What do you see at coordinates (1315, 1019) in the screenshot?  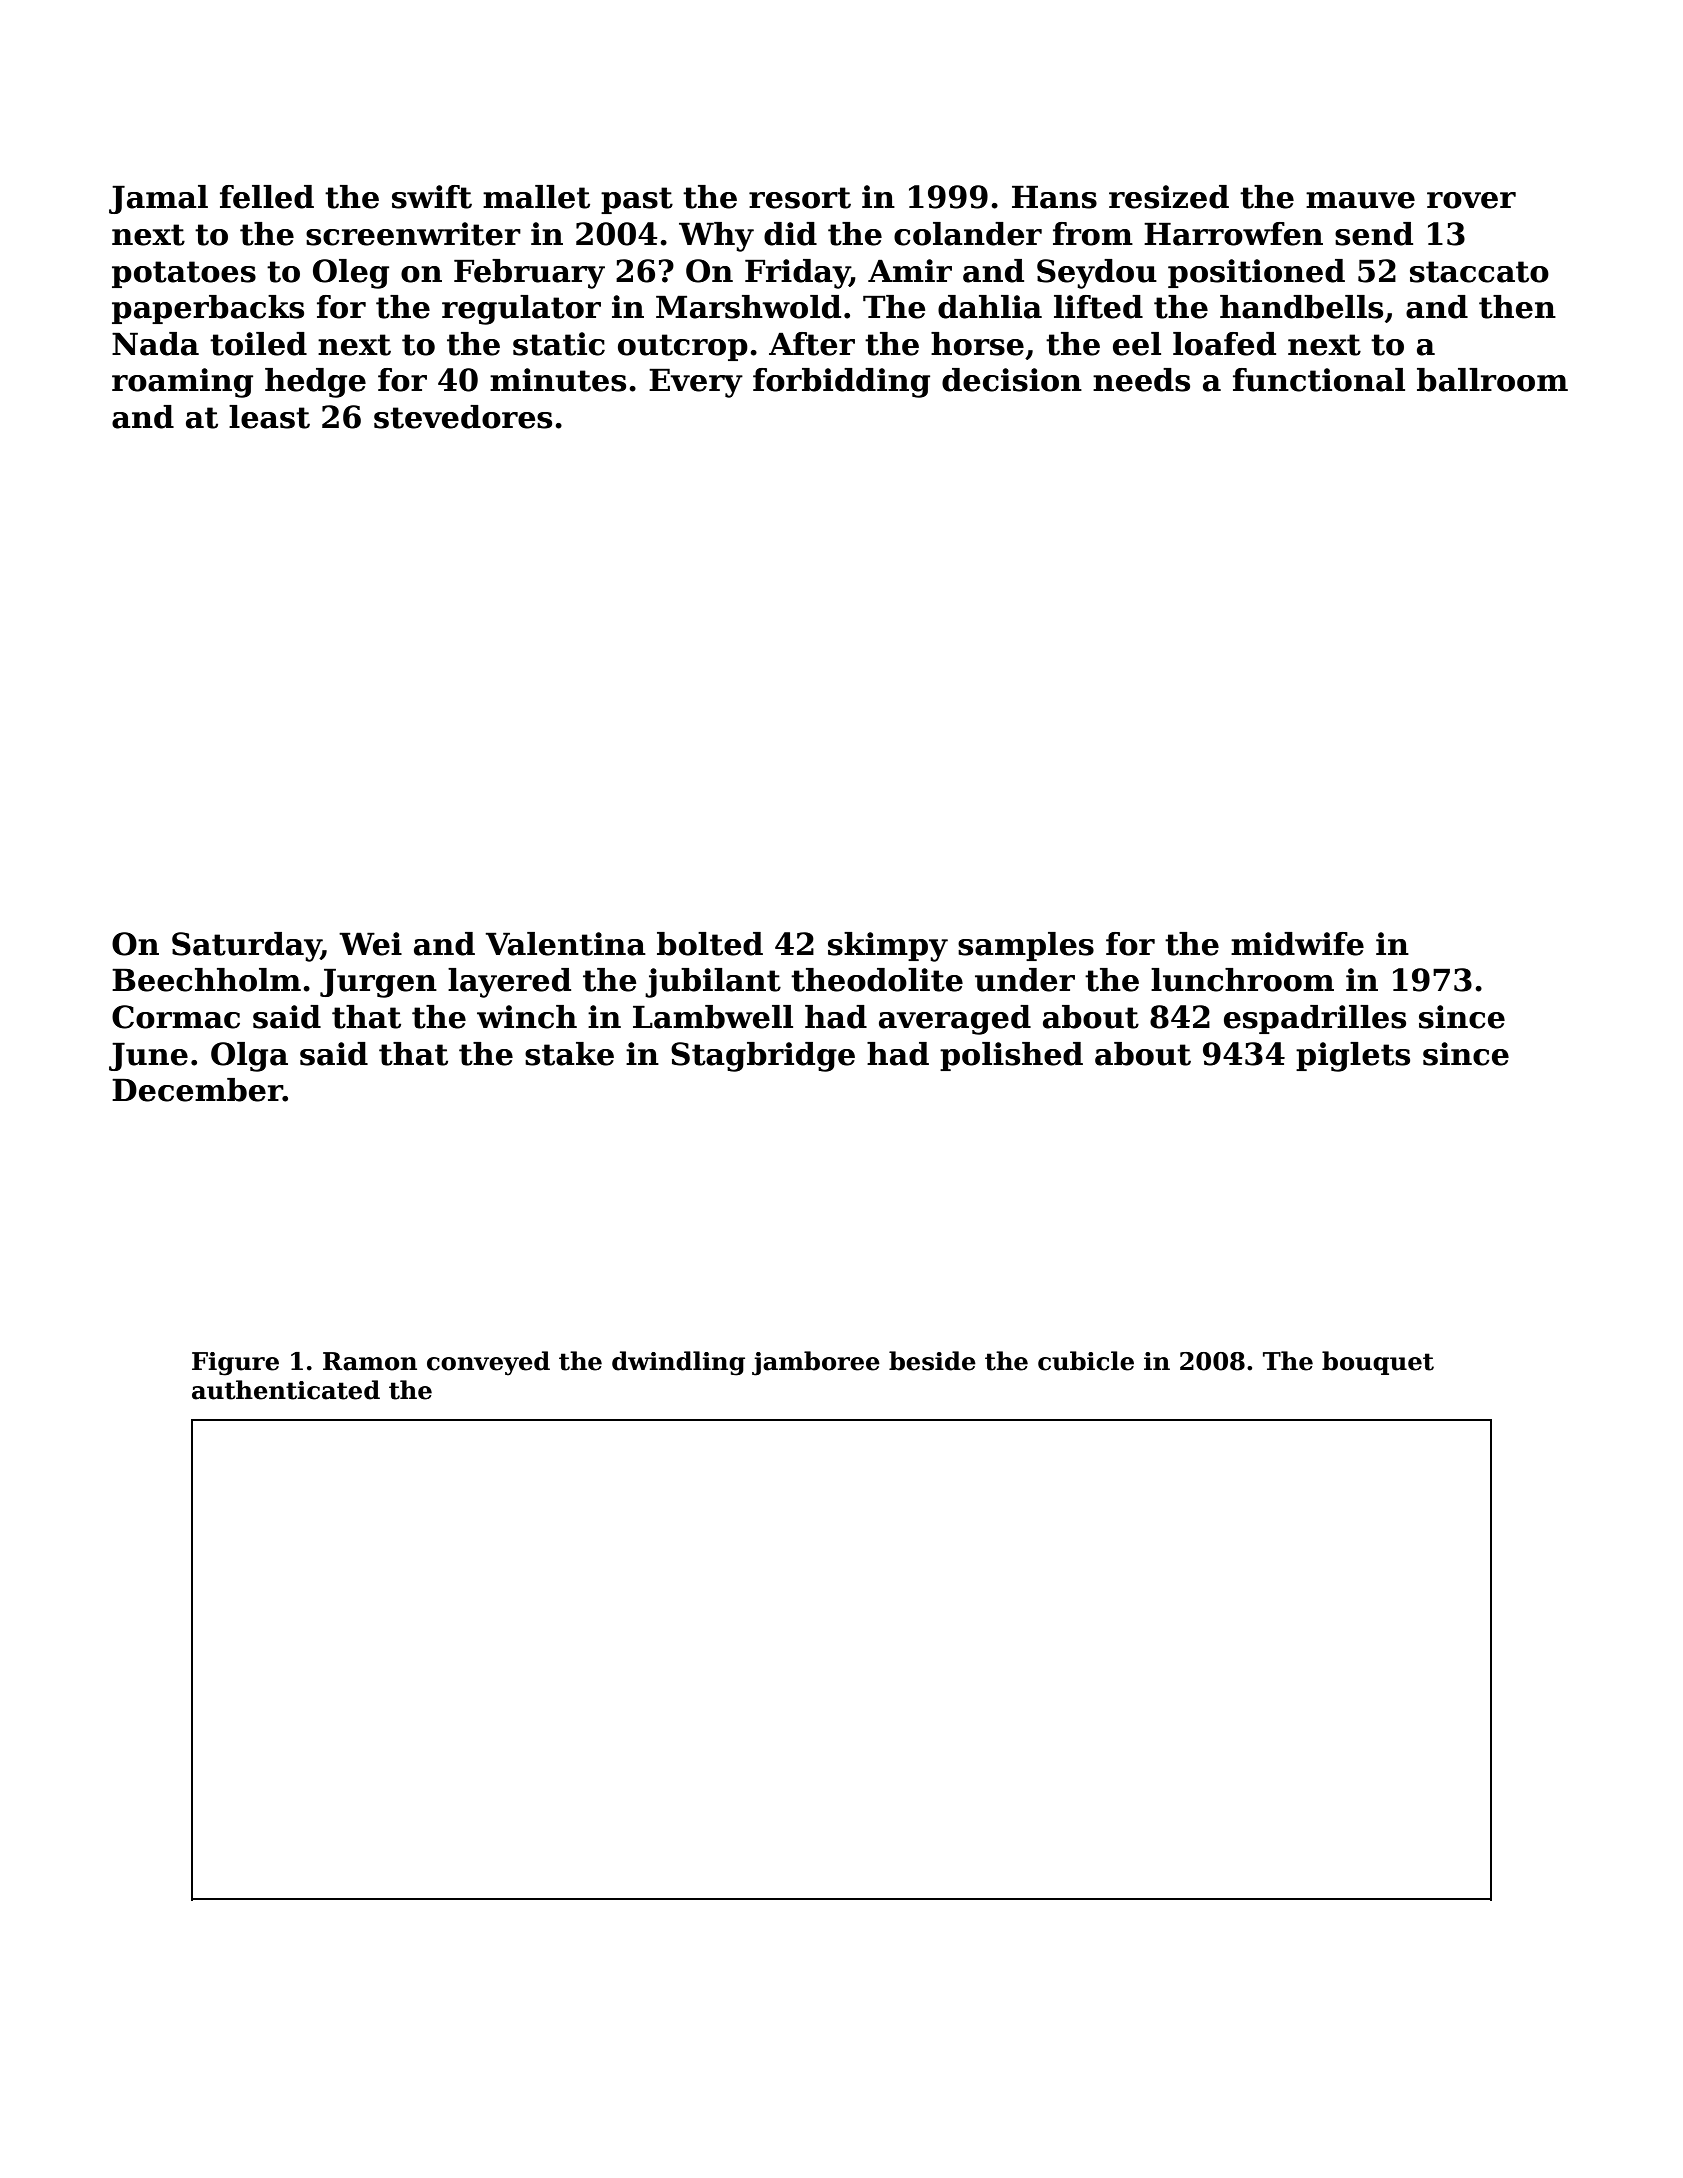 I see `espadrilles` at bounding box center [1315, 1019].
